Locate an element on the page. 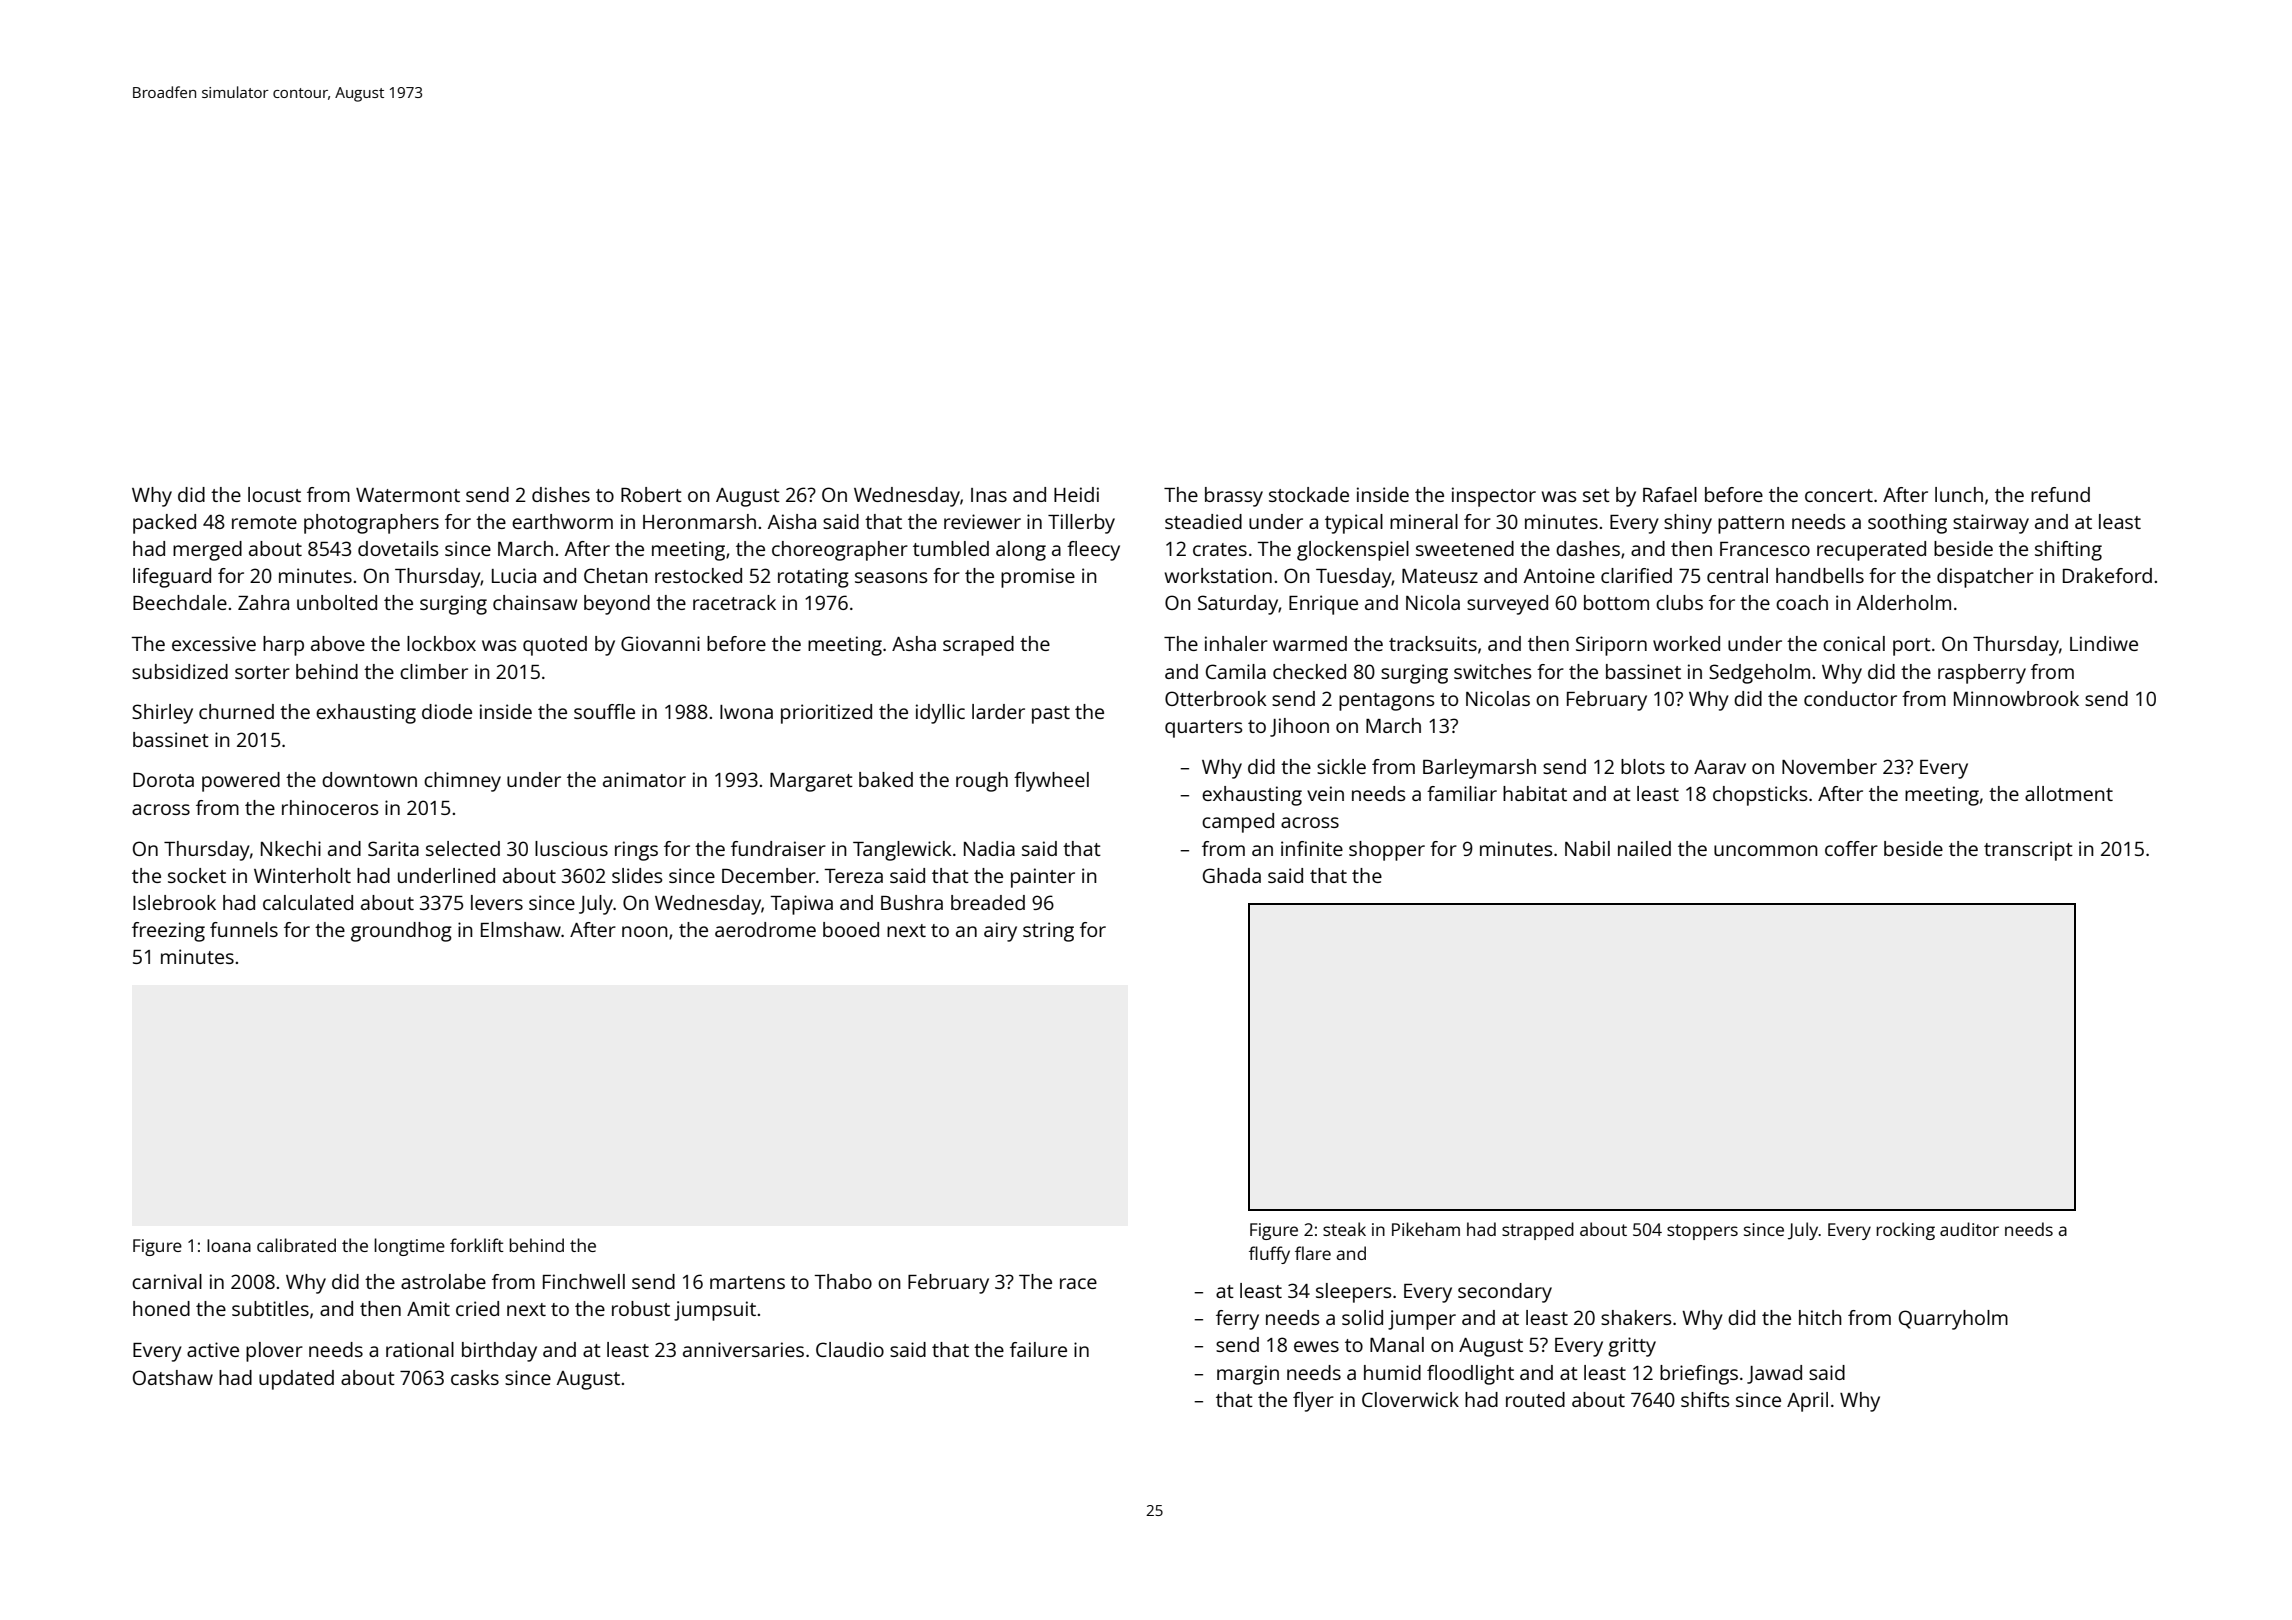 The width and height of the document is (2292, 1620). updated is located at coordinates (296, 1380).
